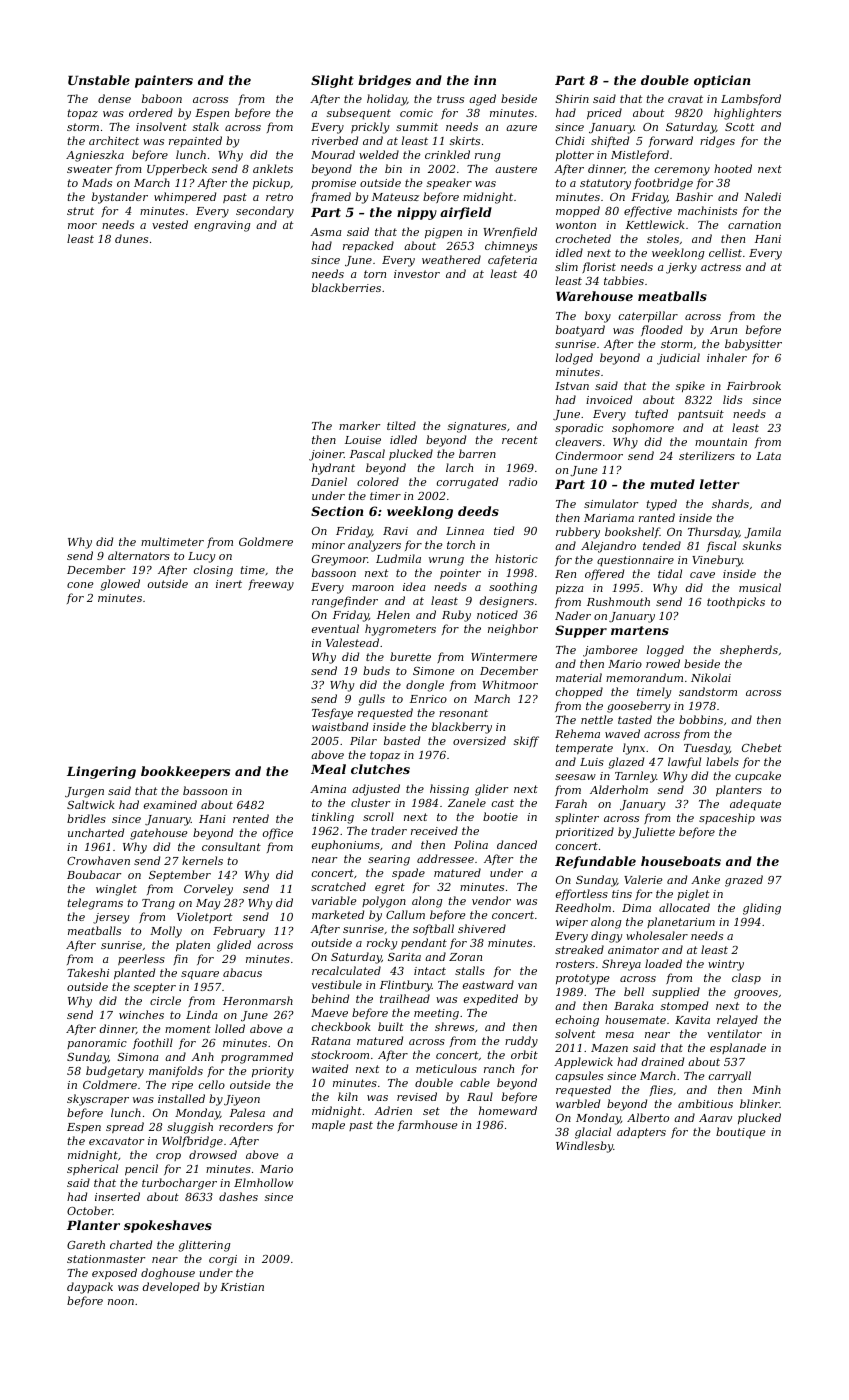 Image resolution: width=849 pixels, height=1400 pixels. Describe the element at coordinates (651, 414) in the image. I see `tufted` at that location.
